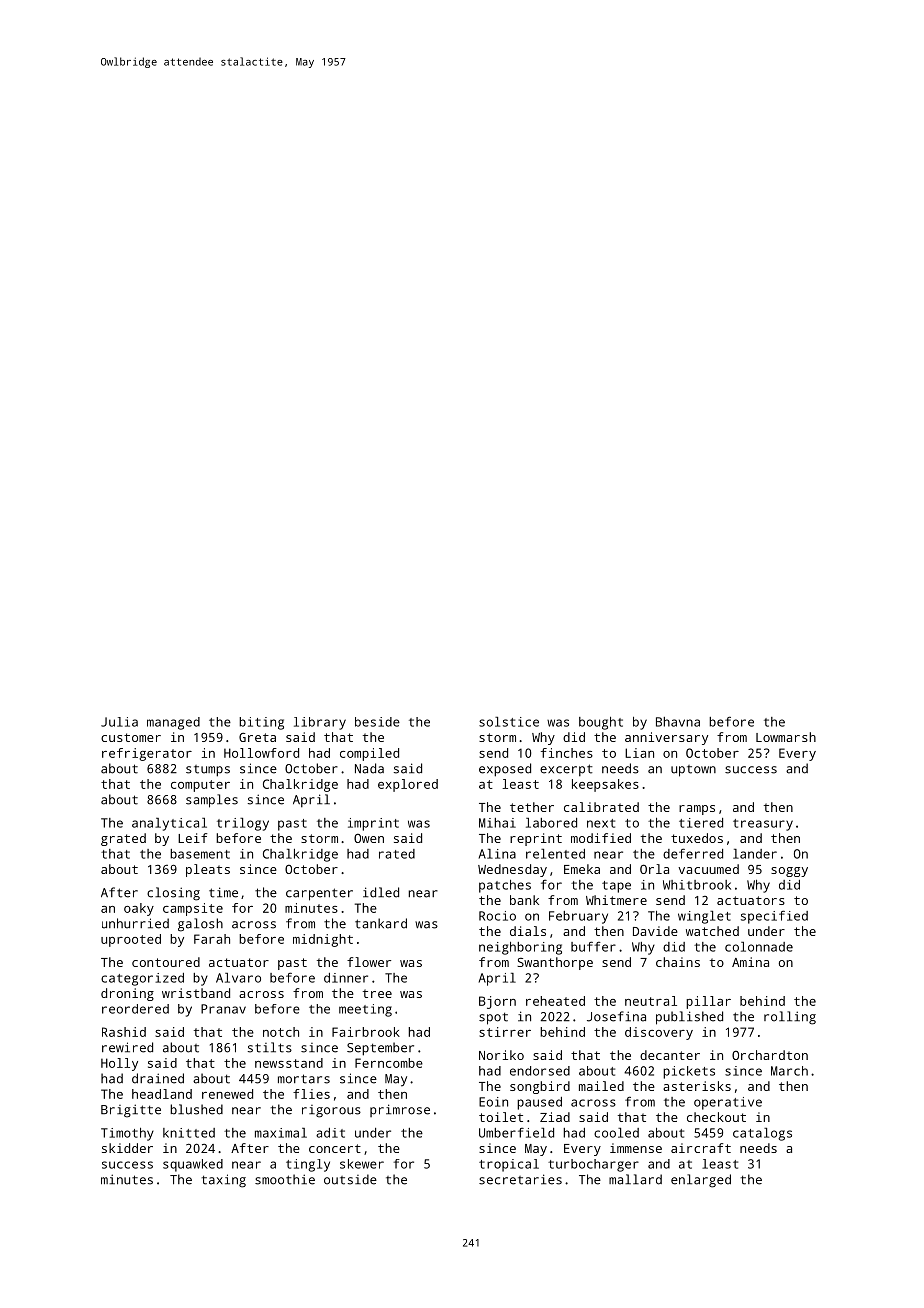 The width and height of the page is (924, 1308). What do you see at coordinates (131, 737) in the page?
I see `customer` at bounding box center [131, 737].
